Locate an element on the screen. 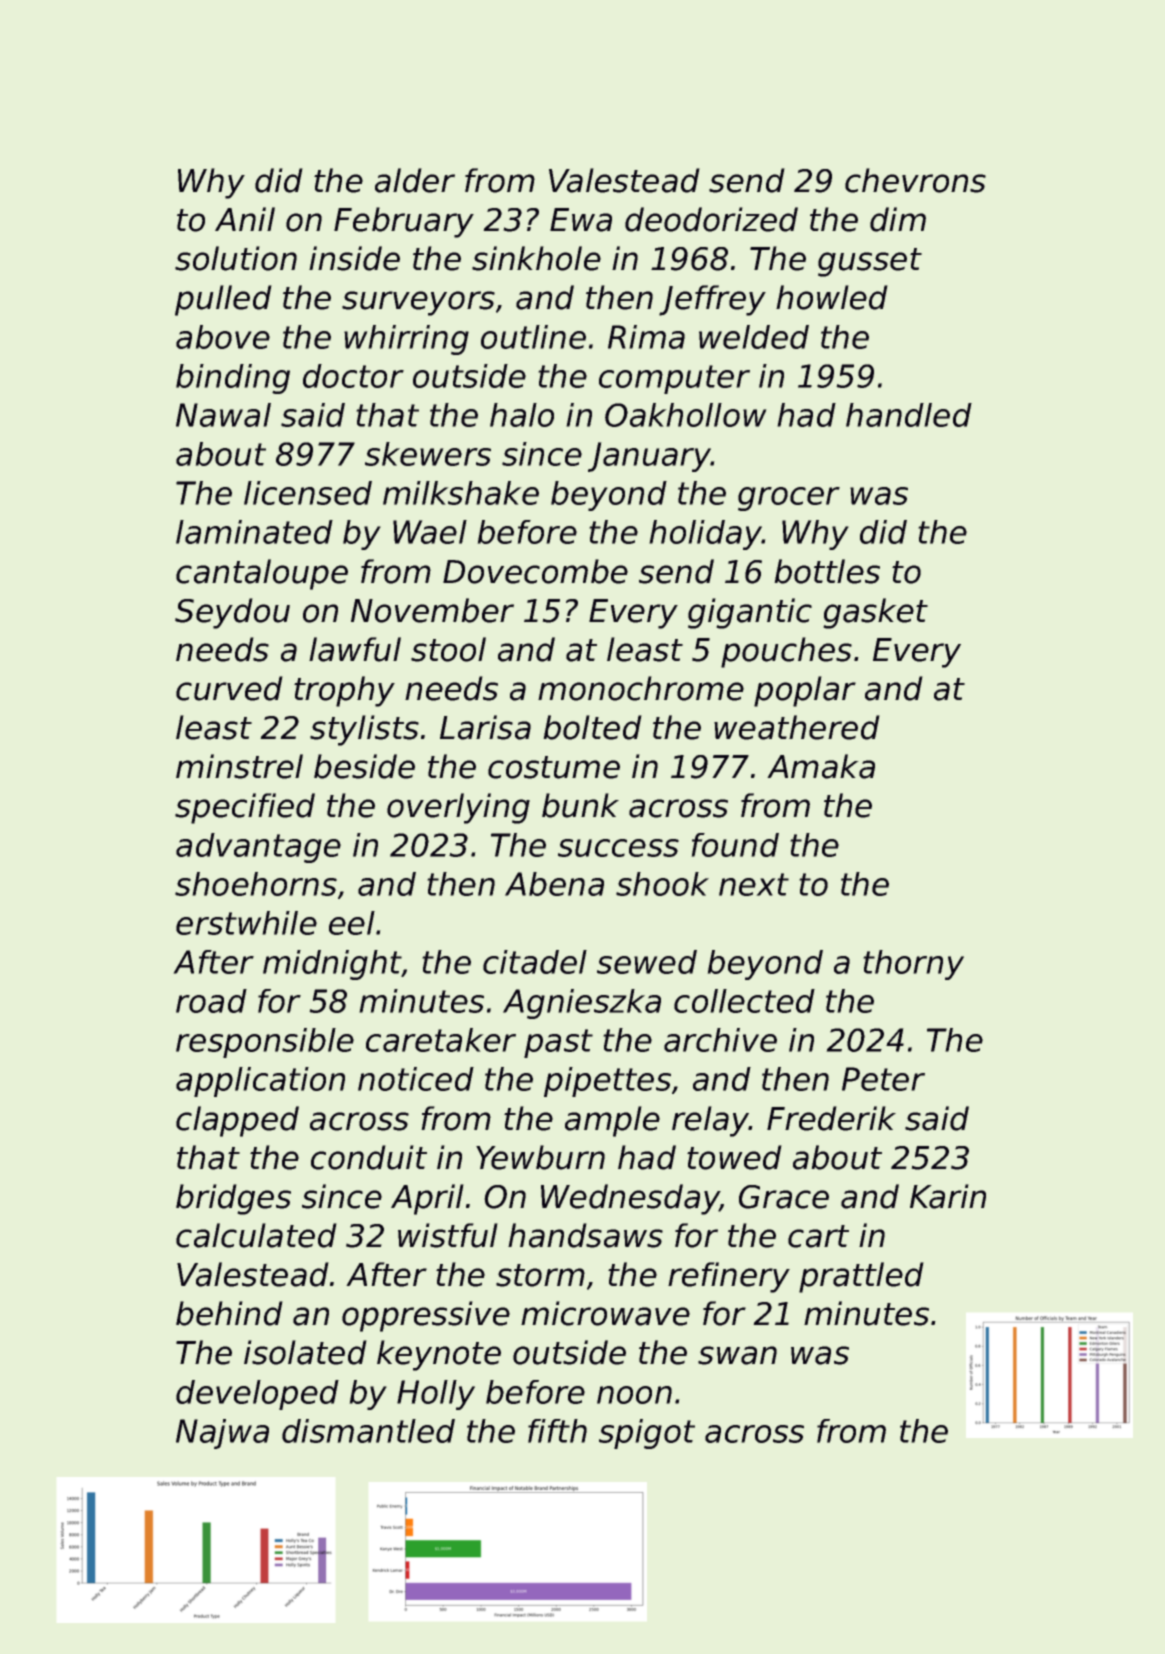 This screenshot has height=1654, width=1165. bolted is located at coordinates (592, 727).
